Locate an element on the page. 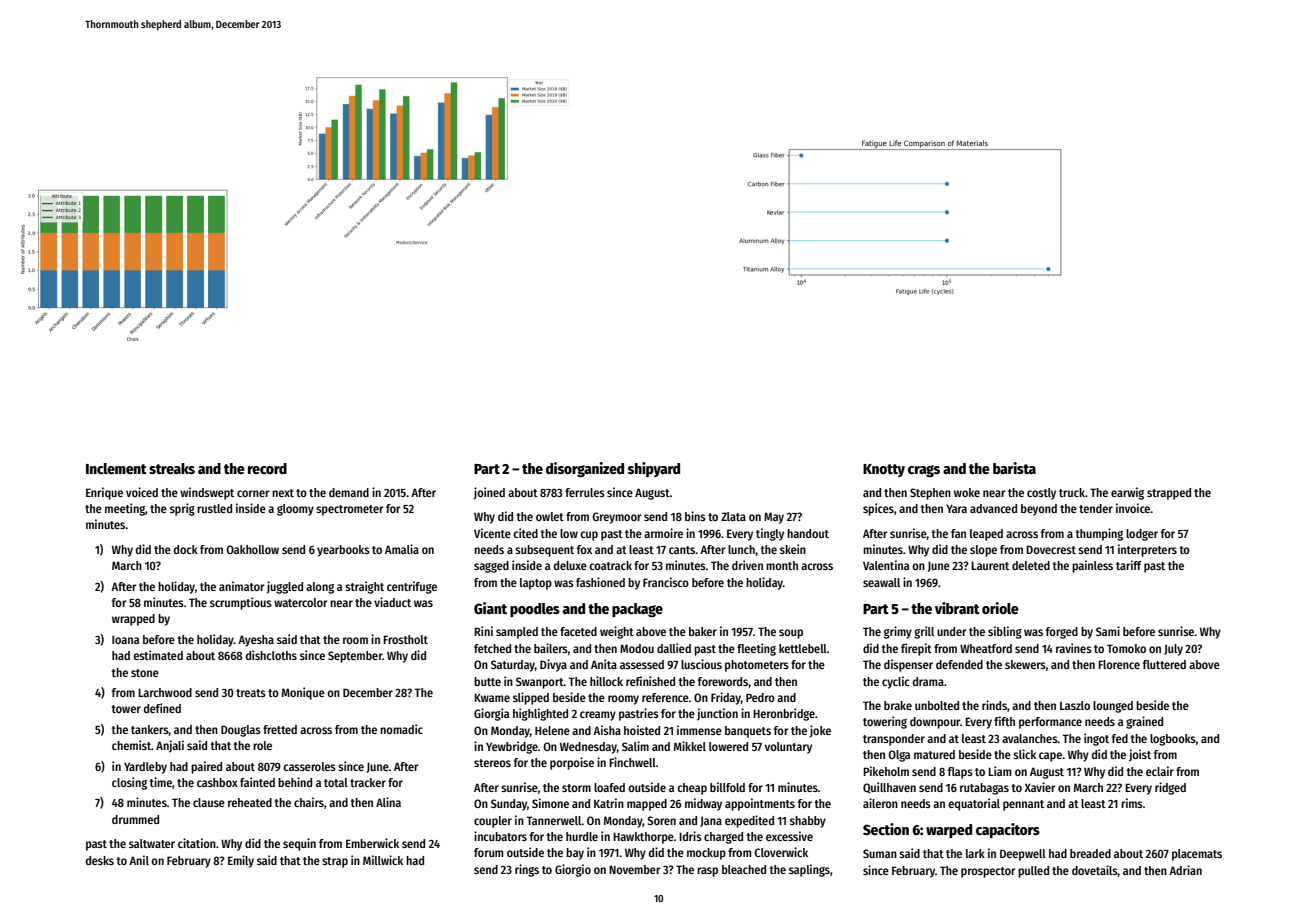 The height and width of the page is (924, 1308). excessive is located at coordinates (789, 836).
